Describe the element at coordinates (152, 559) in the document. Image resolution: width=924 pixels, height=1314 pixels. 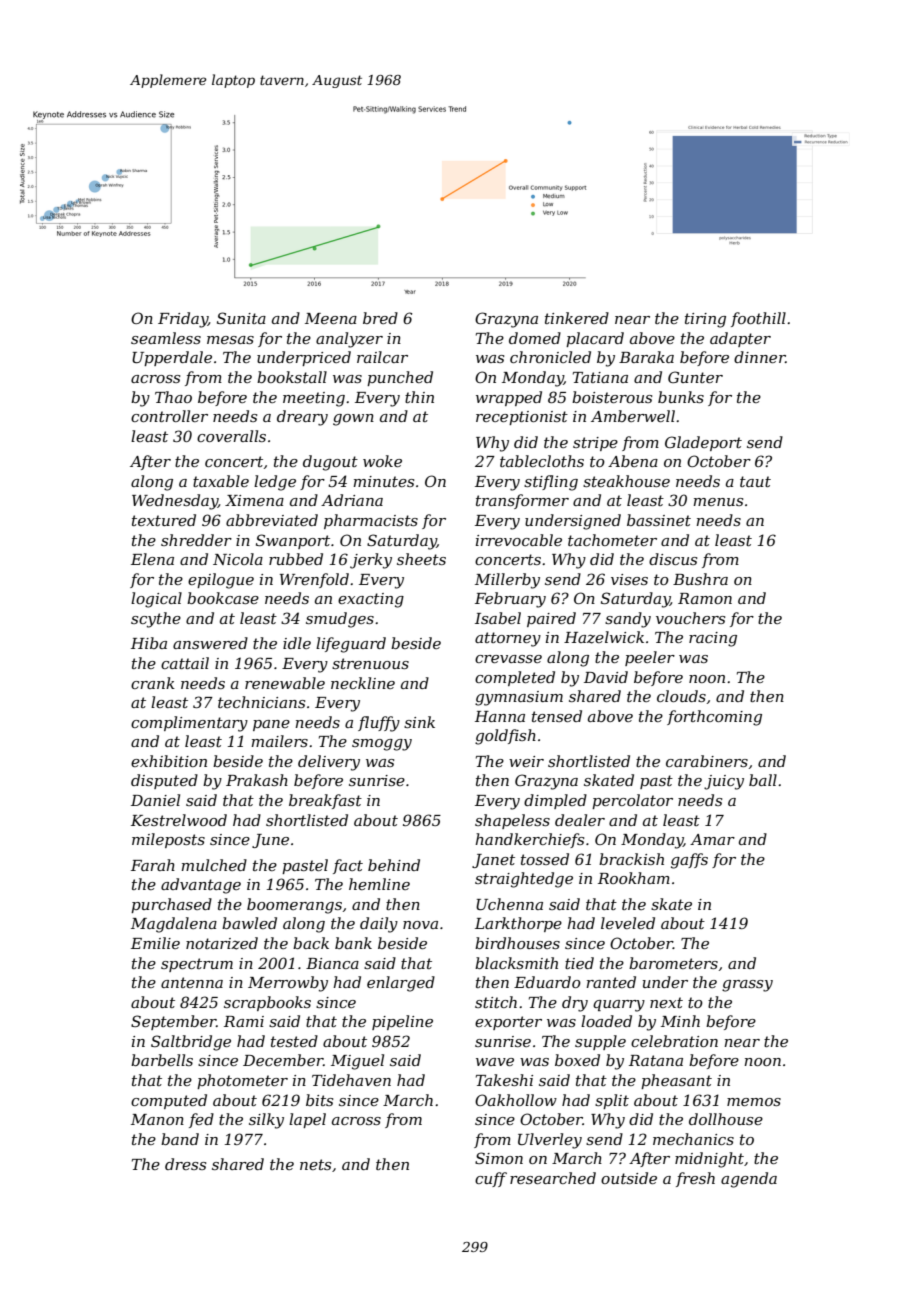
I see `Elena` at that location.
